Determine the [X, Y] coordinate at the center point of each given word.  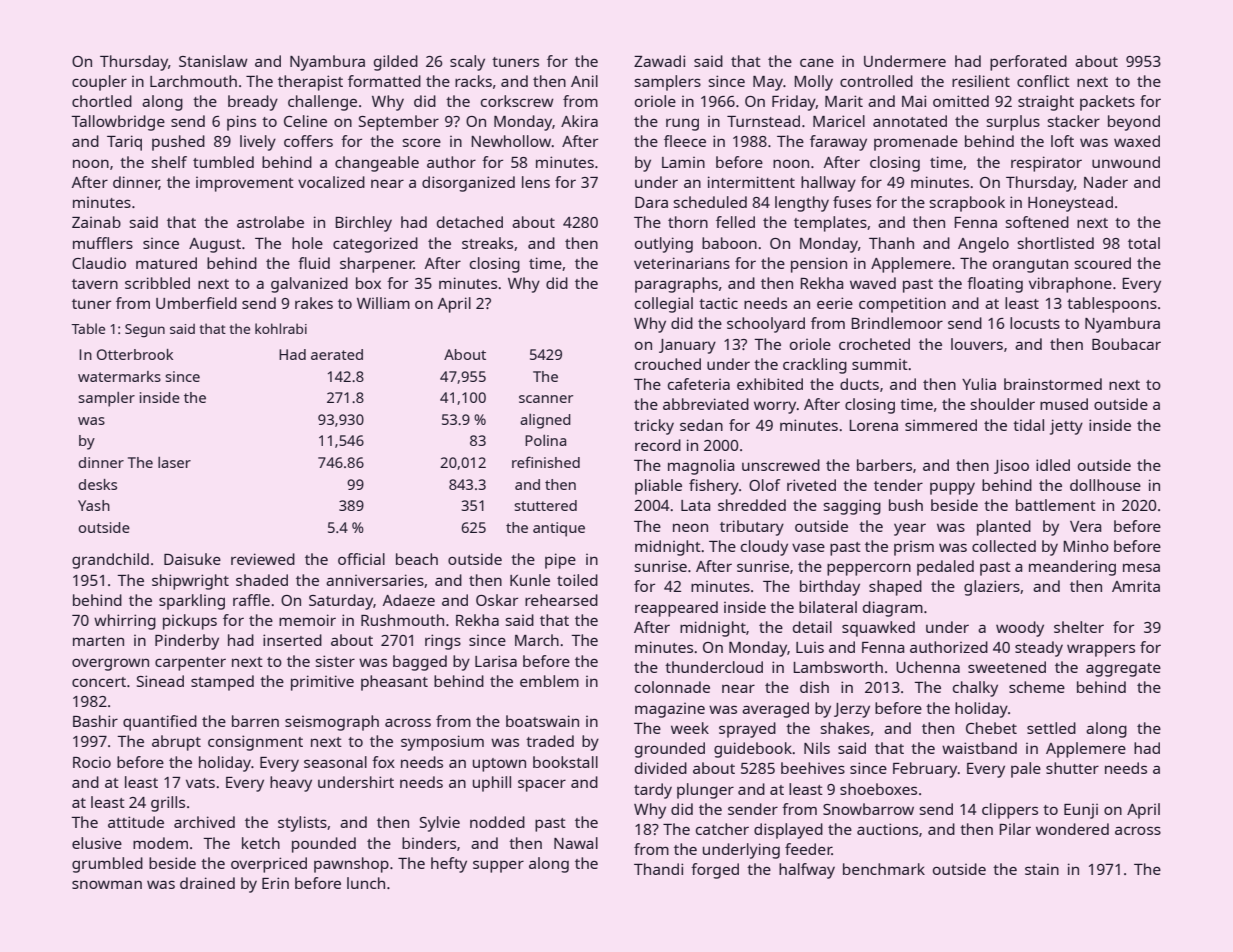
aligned [545, 421]
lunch [366, 883]
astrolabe [270, 222]
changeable [377, 164]
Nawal [576, 843]
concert [99, 682]
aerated [337, 354]
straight [1046, 103]
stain [1042, 869]
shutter [1072, 768]
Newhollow [511, 141]
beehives [813, 768]
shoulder [1002, 404]
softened [1037, 222]
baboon [729, 243]
